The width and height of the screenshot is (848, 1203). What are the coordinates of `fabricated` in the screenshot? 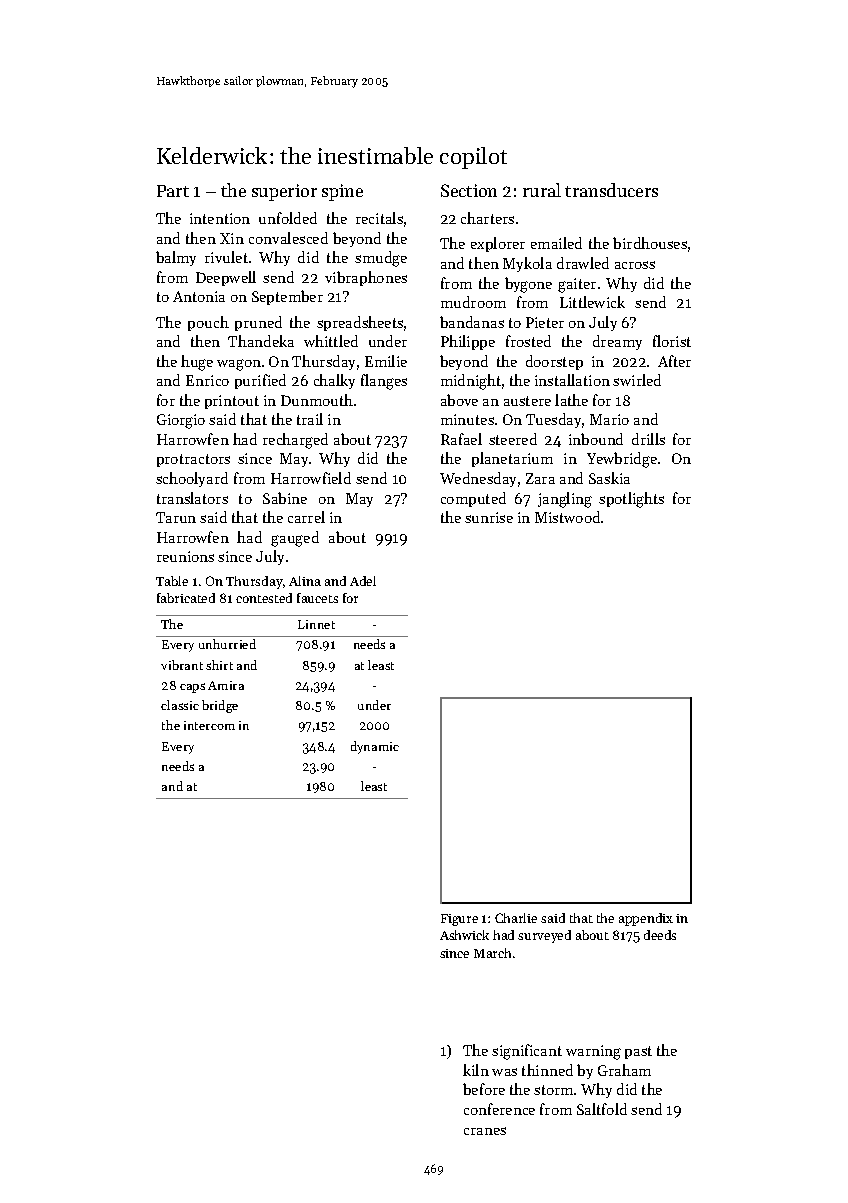 It's located at (186, 598).
